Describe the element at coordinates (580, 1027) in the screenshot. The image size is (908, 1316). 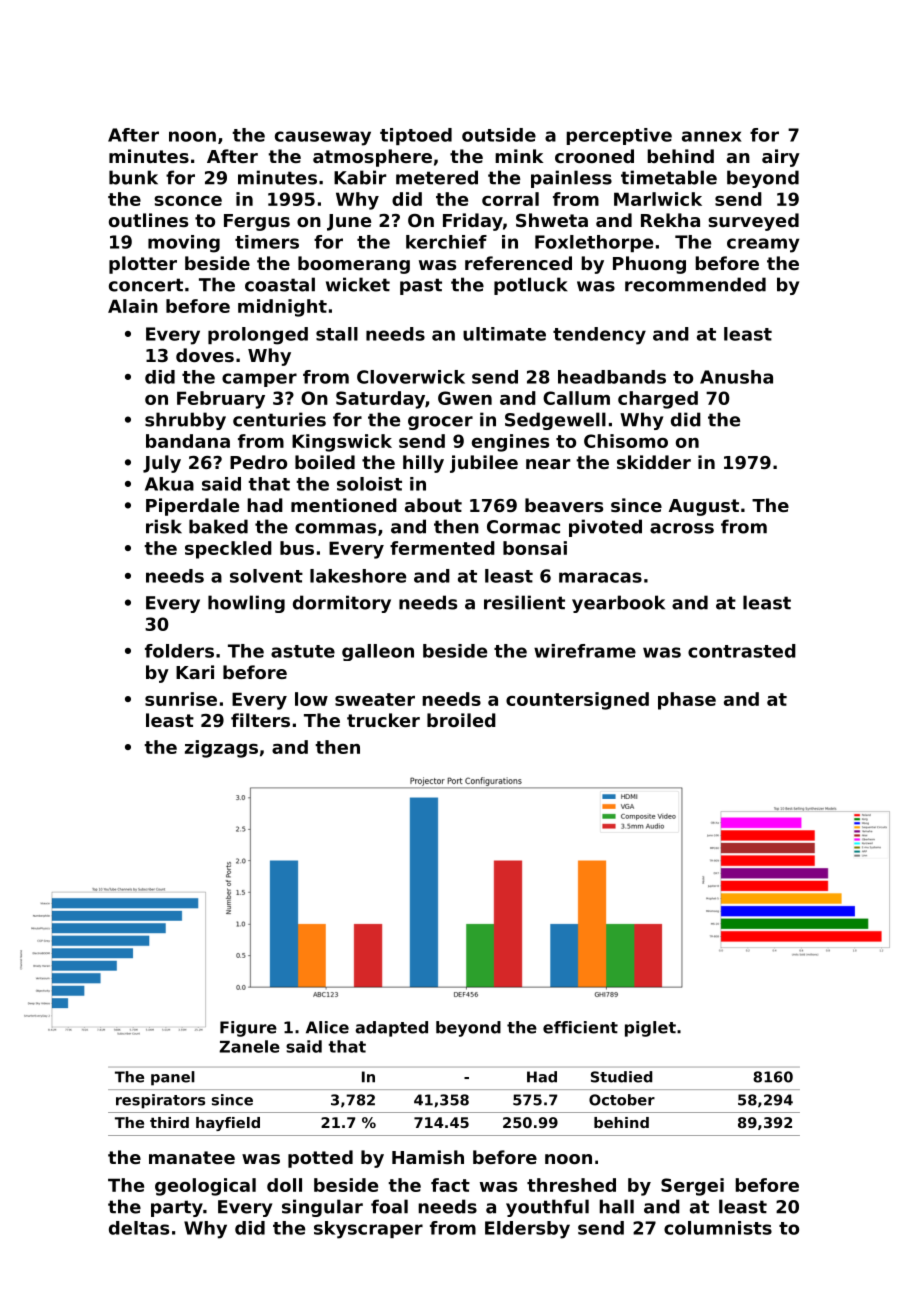
I see `efficient` at that location.
